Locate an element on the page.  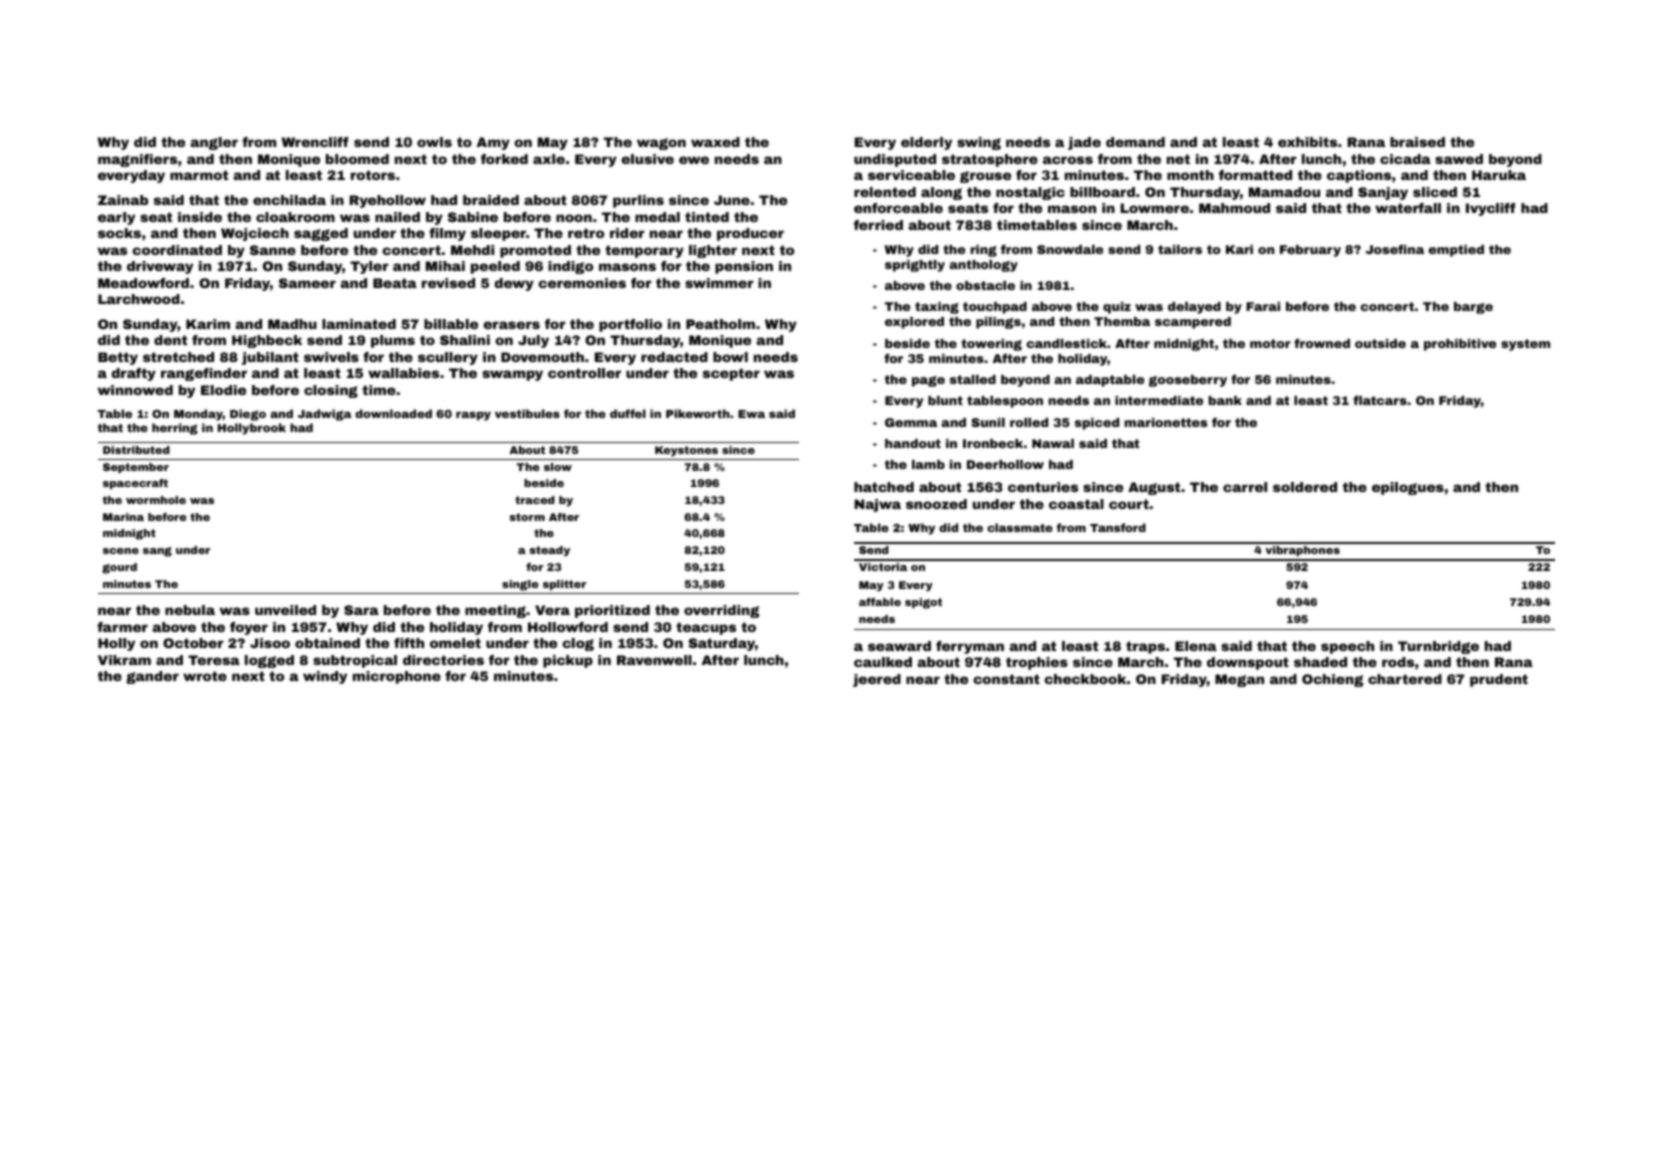
farmer is located at coordinates (122, 627).
